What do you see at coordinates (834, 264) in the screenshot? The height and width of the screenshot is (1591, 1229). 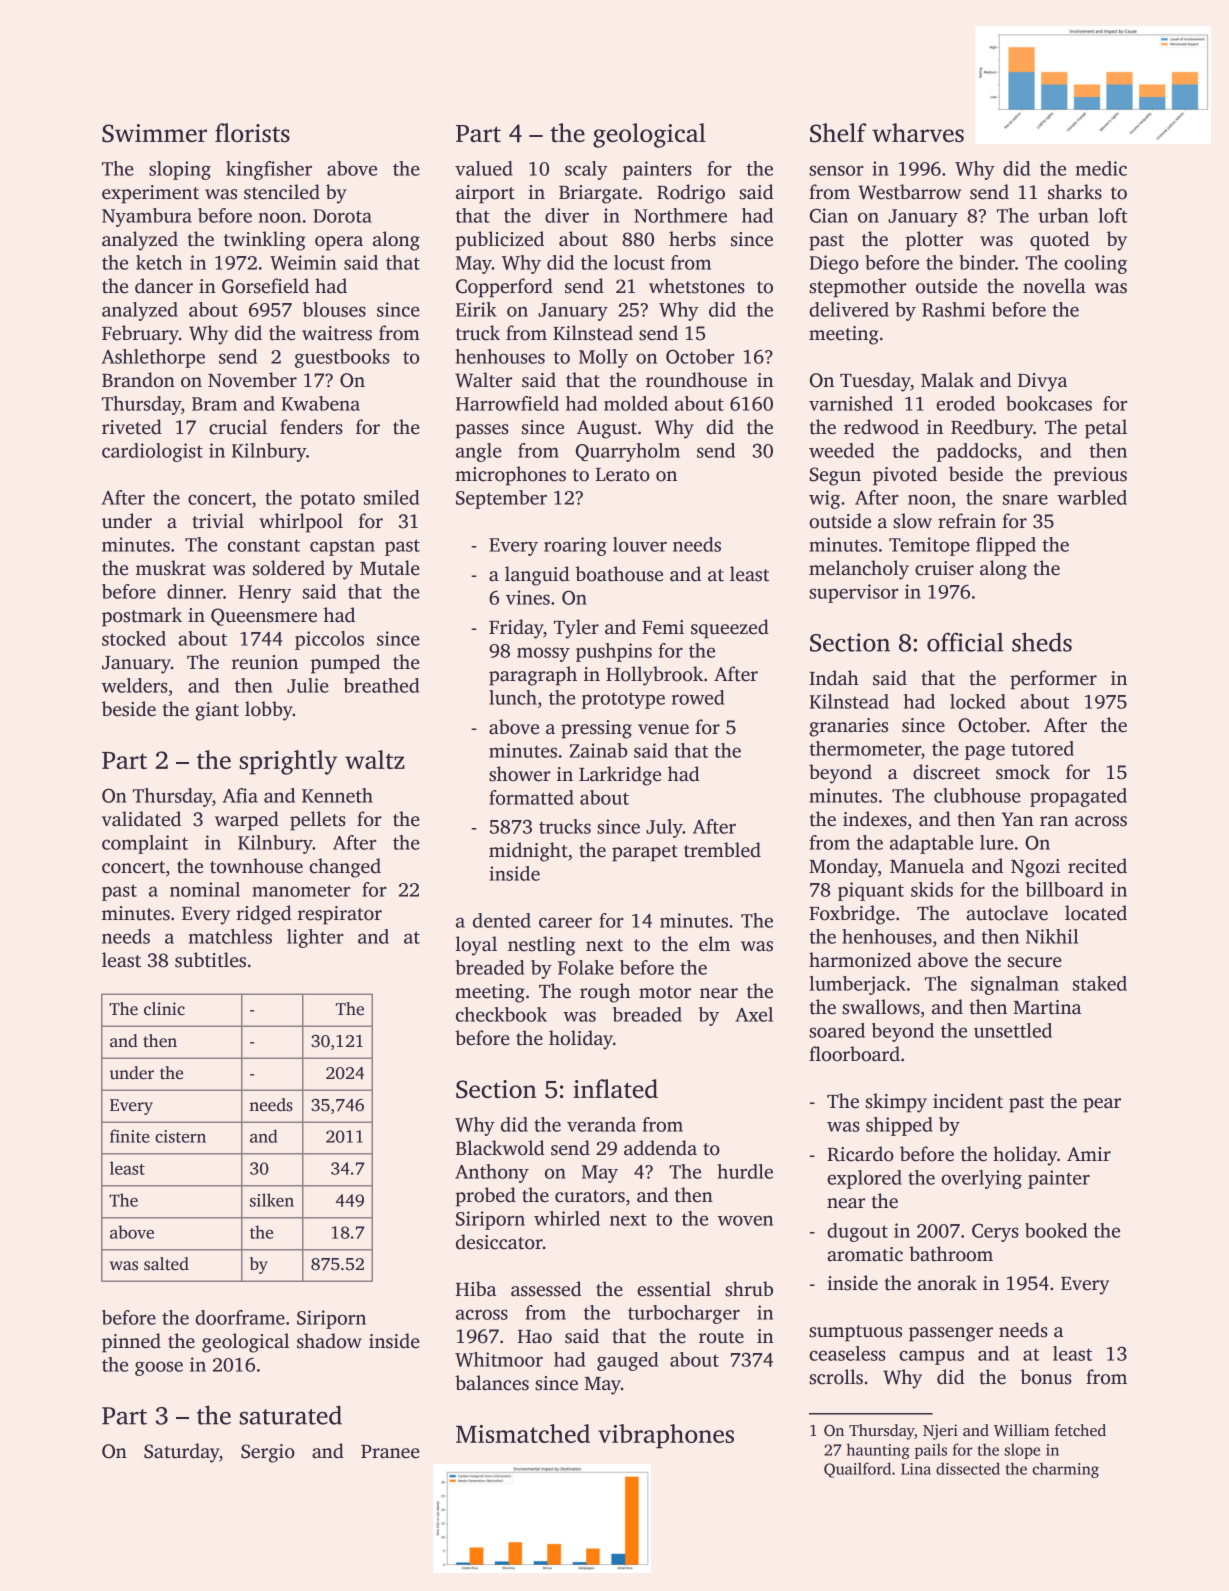 I see `Diego` at bounding box center [834, 264].
